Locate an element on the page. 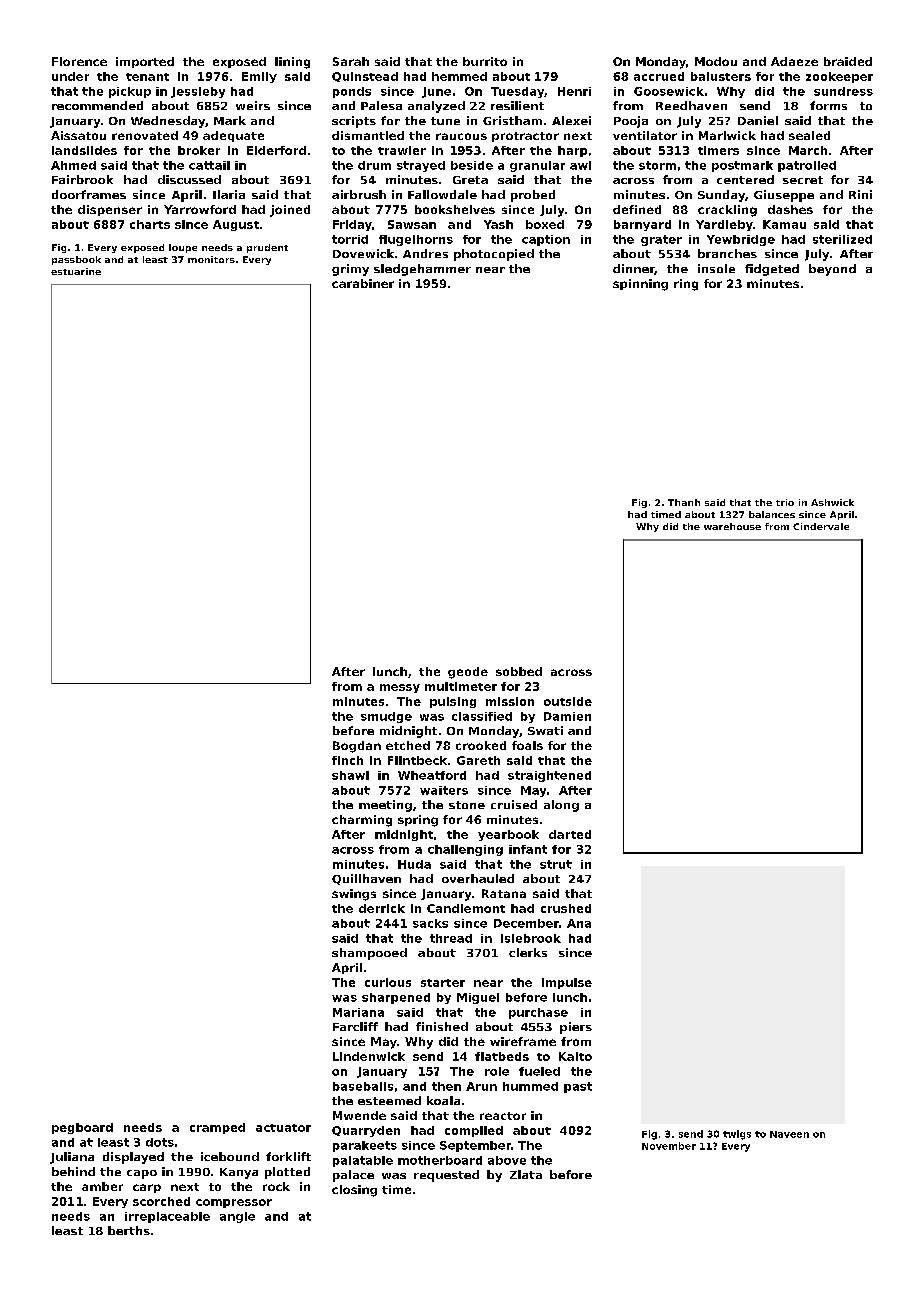  Rini is located at coordinates (860, 194).
